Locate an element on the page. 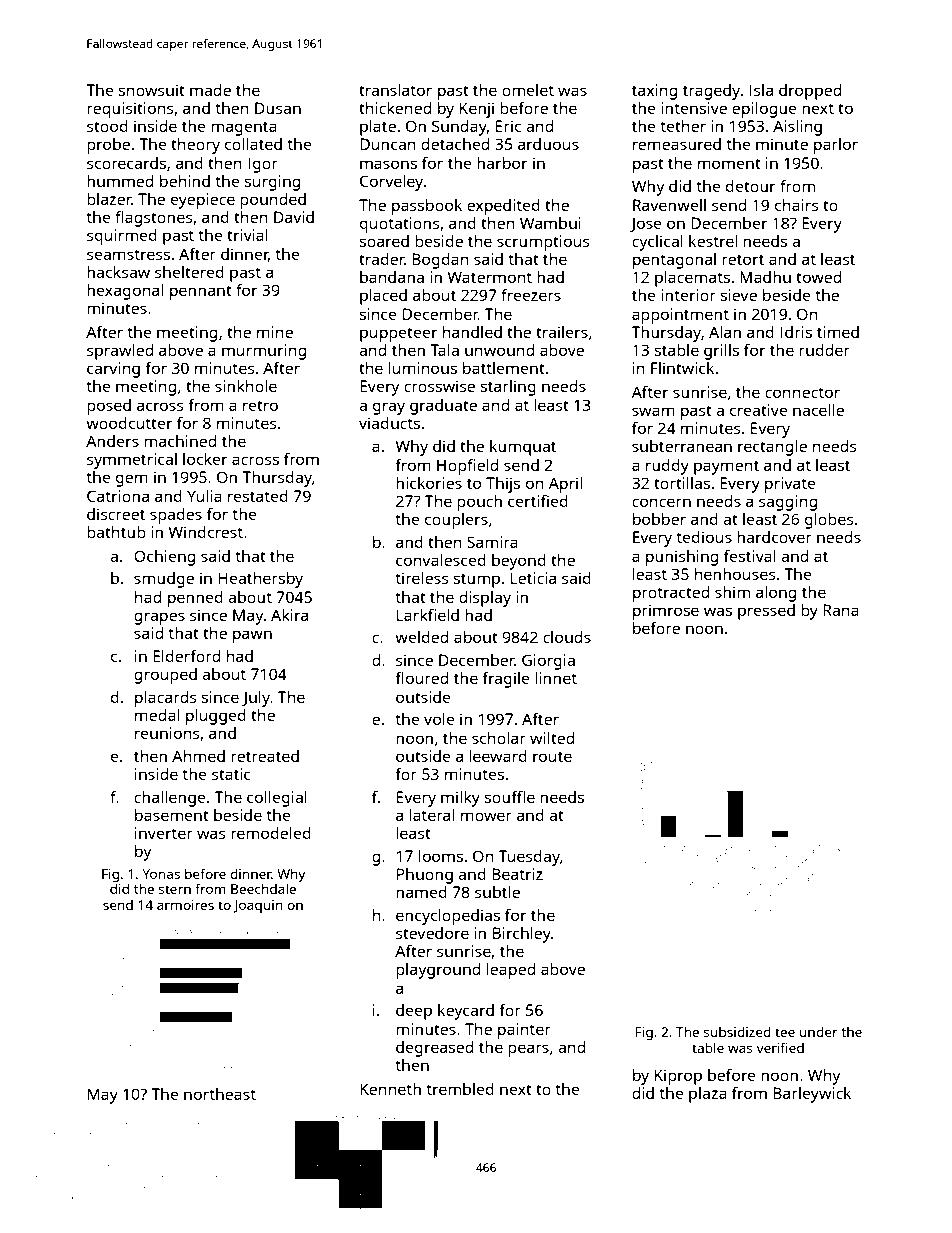  omelet is located at coordinates (528, 90).
